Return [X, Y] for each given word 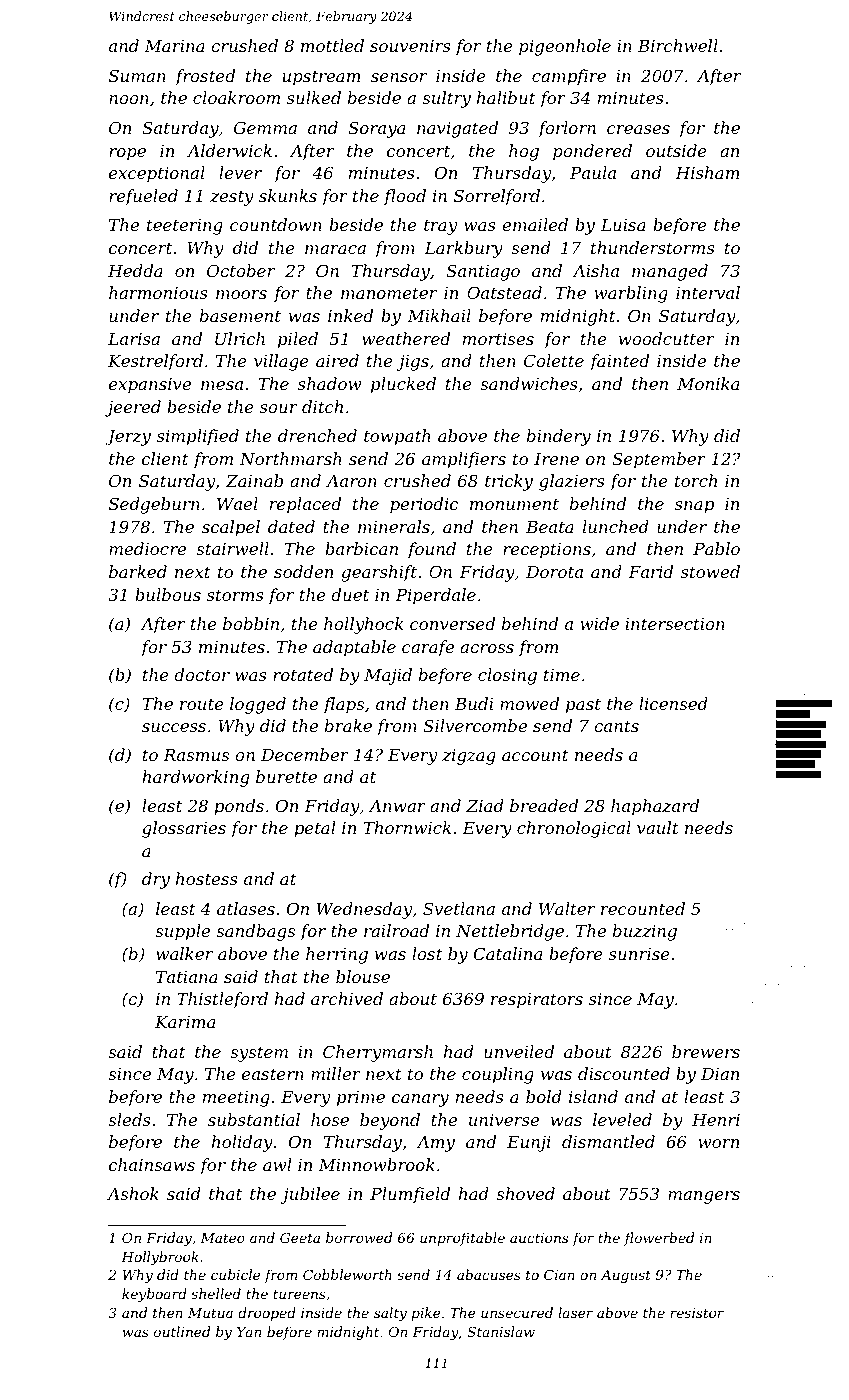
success [174, 727]
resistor [697, 1313]
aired [337, 360]
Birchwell [678, 45]
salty [390, 1314]
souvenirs [410, 46]
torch [696, 480]
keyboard [154, 1295]
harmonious [158, 292]
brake [348, 725]
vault [658, 827]
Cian [559, 1275]
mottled [332, 45]
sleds [129, 1119]
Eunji [529, 1144]
